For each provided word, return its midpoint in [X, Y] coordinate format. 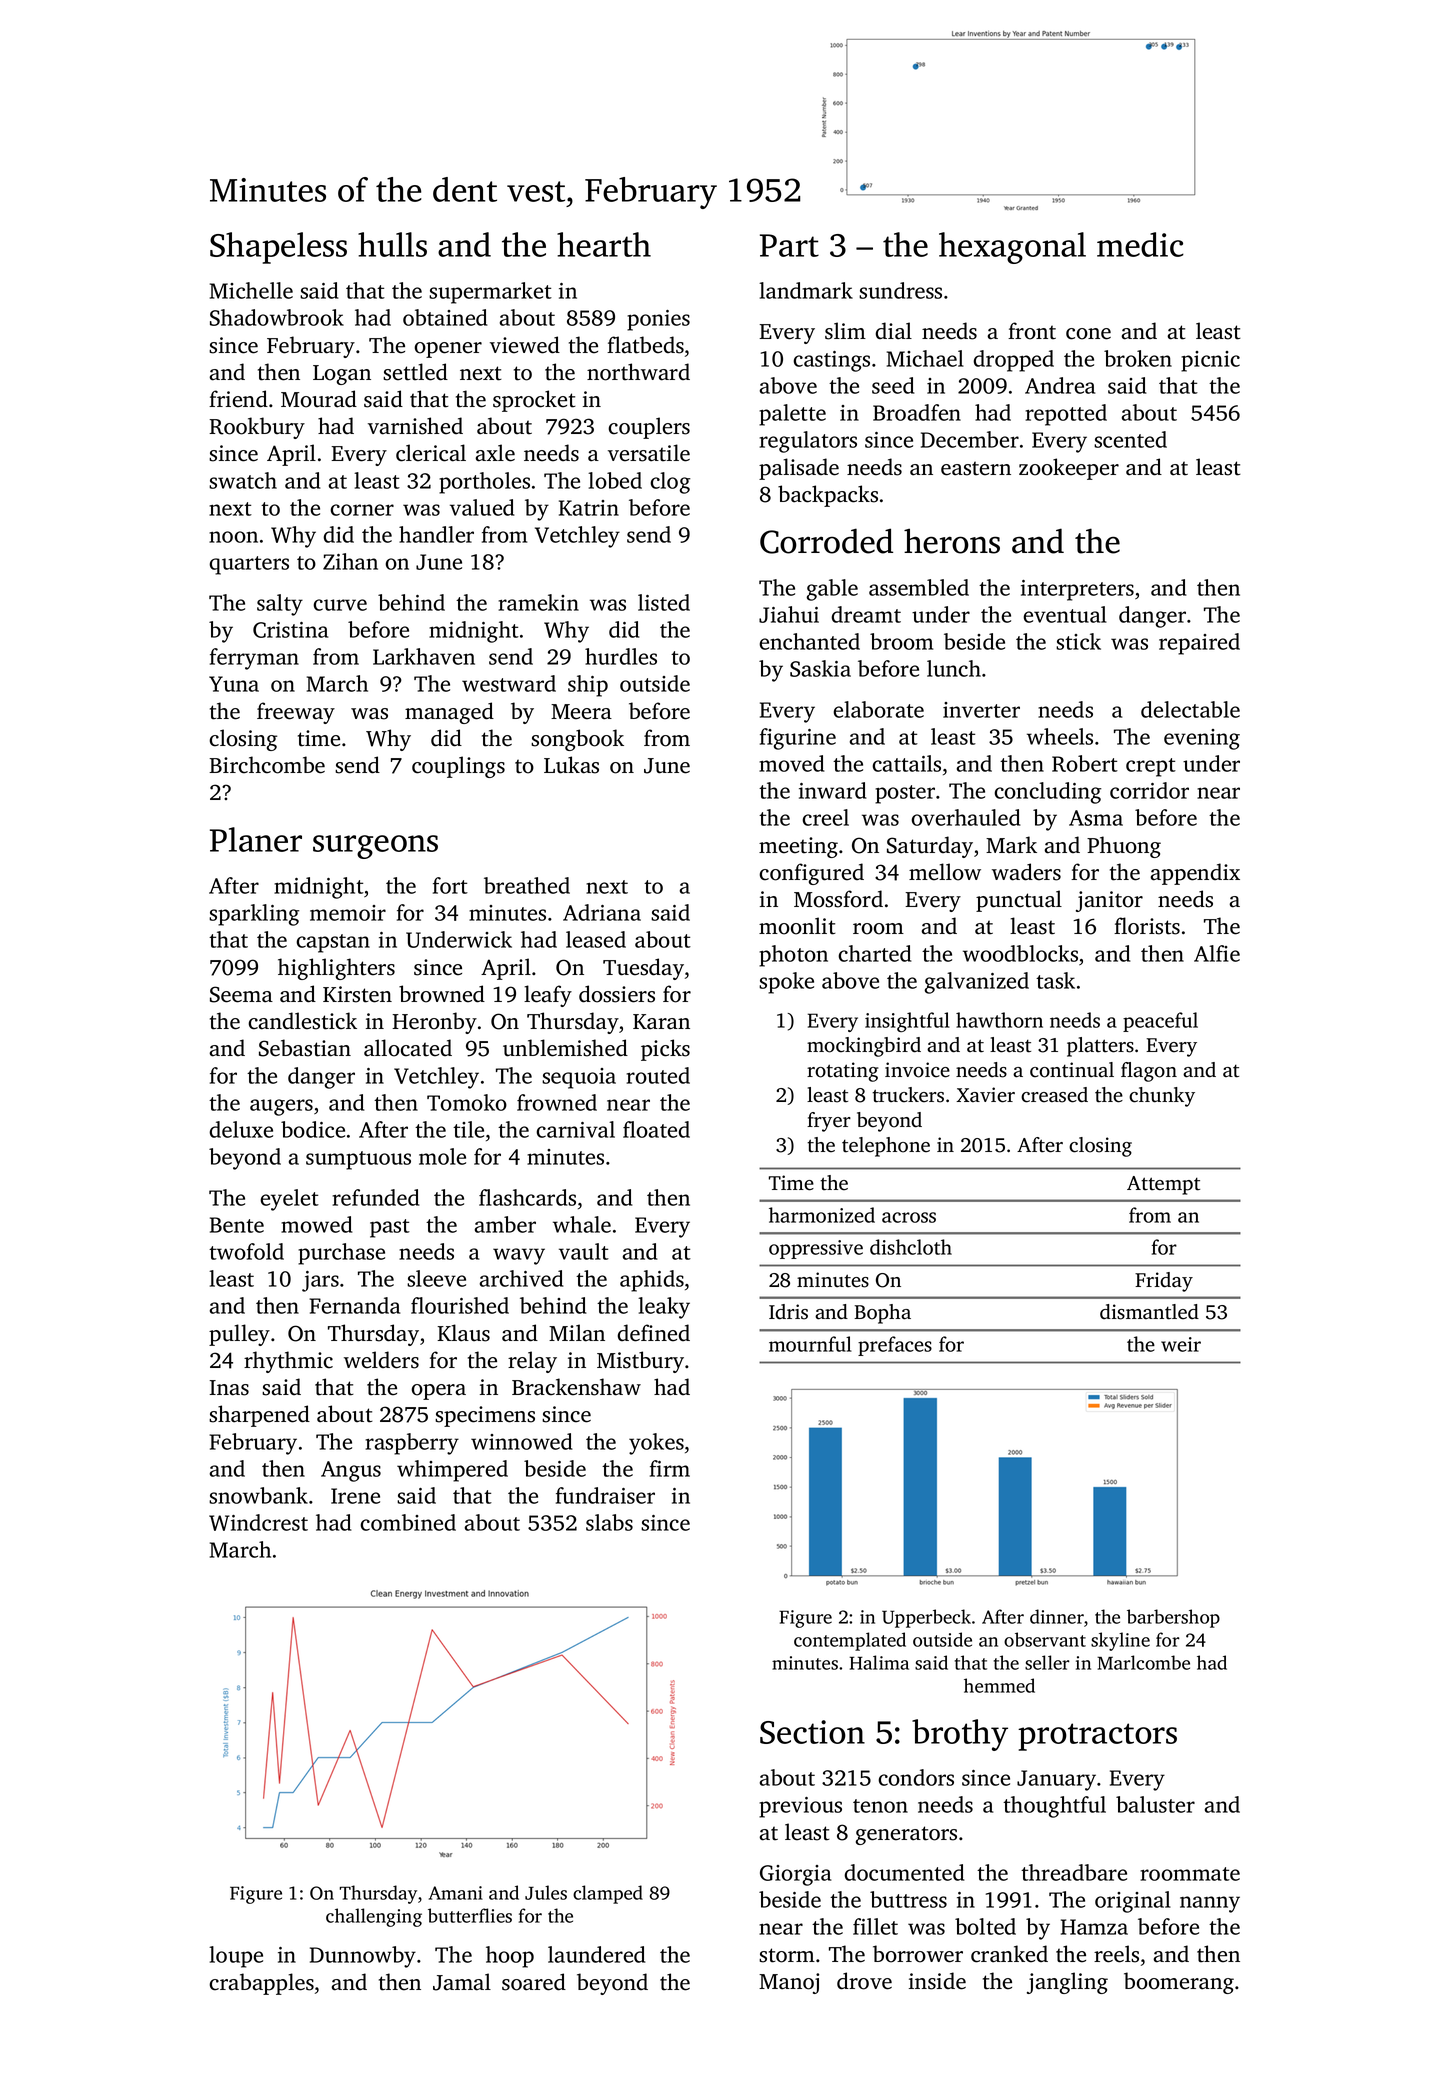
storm [787, 1955]
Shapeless [278, 248]
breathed [527, 885]
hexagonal [1012, 248]
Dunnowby [363, 1957]
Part [789, 245]
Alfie [1217, 953]
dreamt [866, 614]
